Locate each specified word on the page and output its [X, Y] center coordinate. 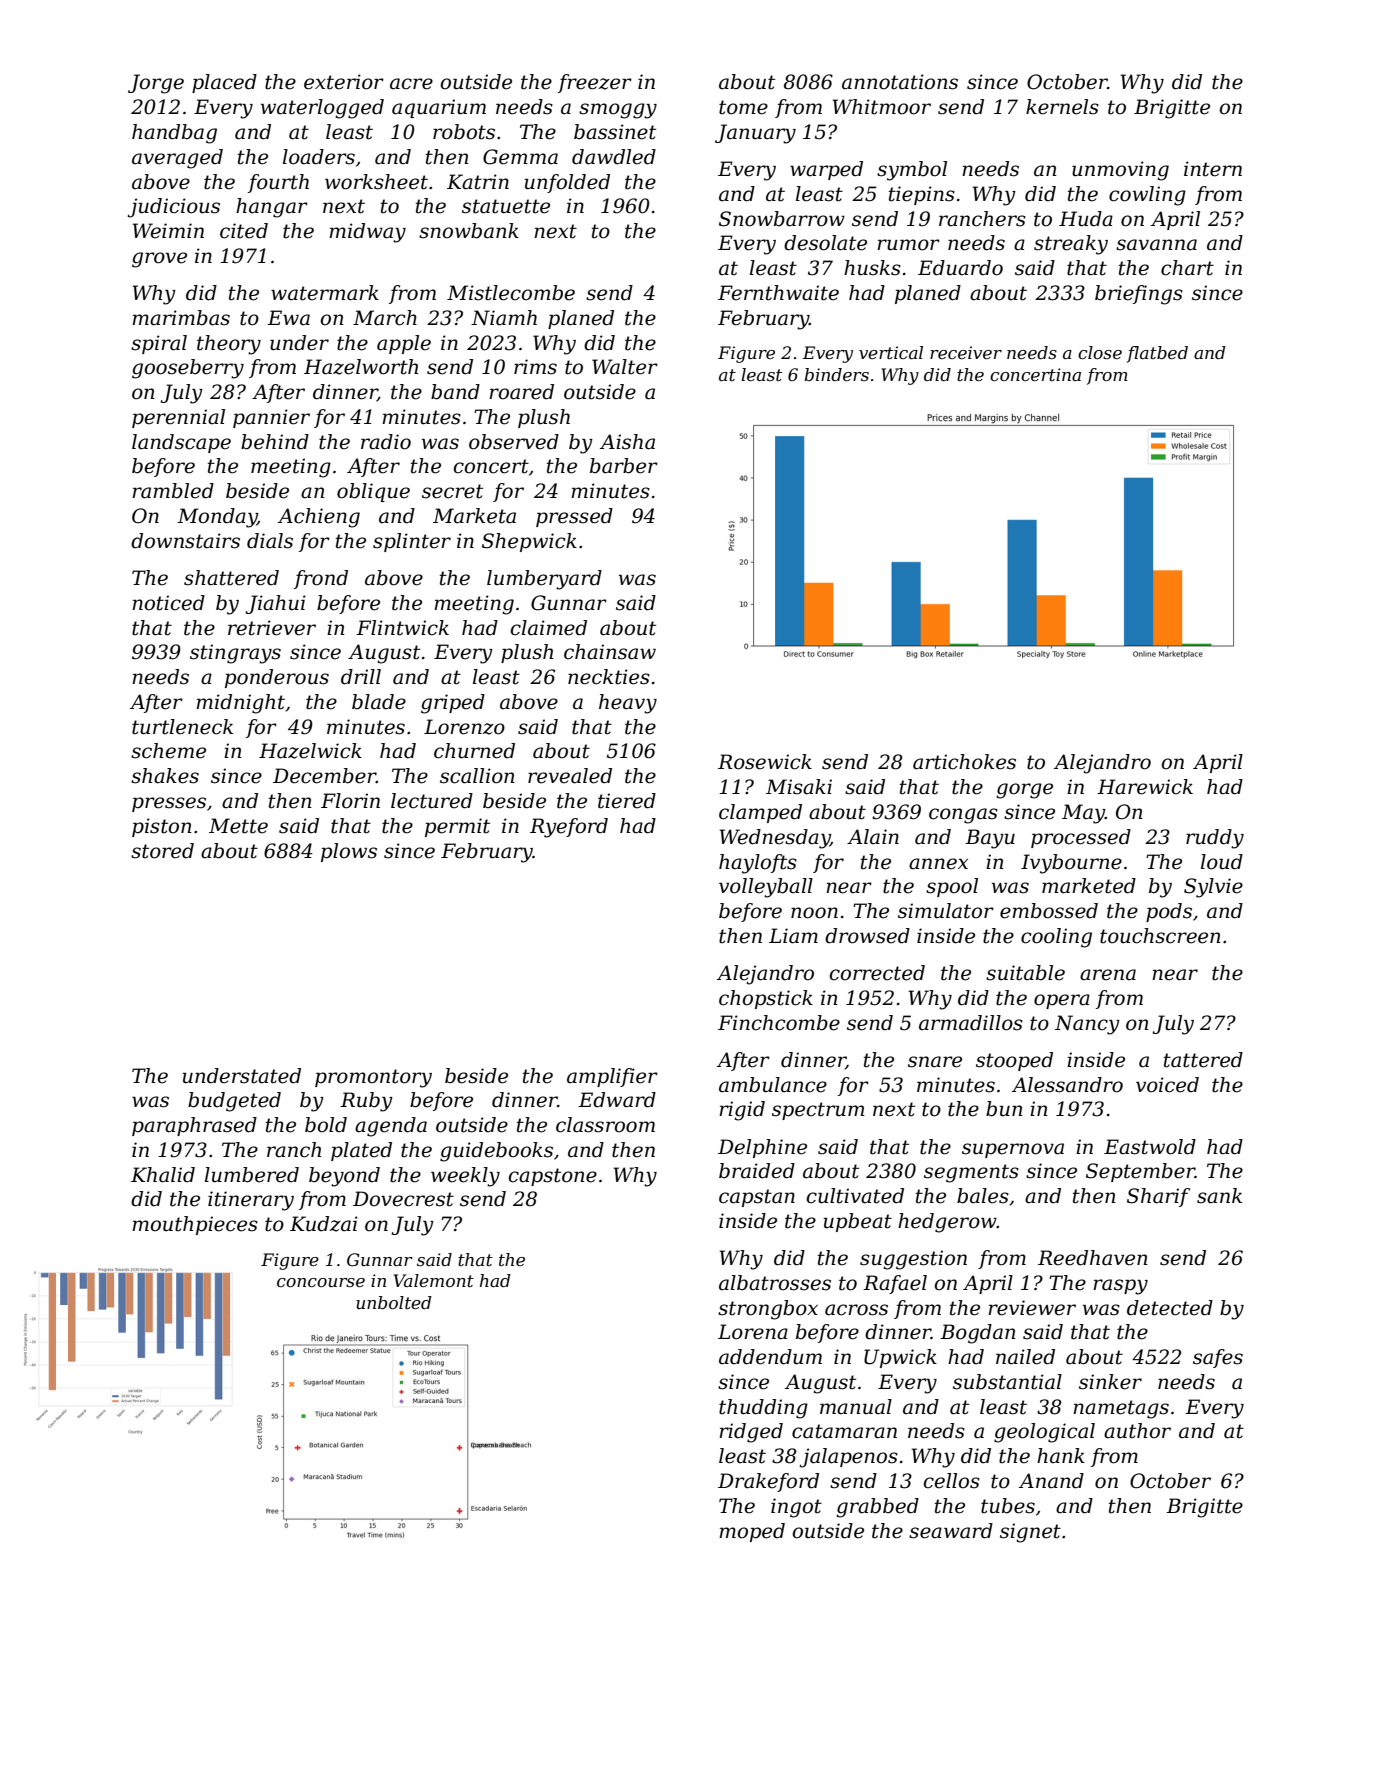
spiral [159, 344]
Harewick [1145, 787]
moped [752, 1532]
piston [162, 827]
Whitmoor [881, 107]
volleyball [766, 888]
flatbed [1157, 354]
